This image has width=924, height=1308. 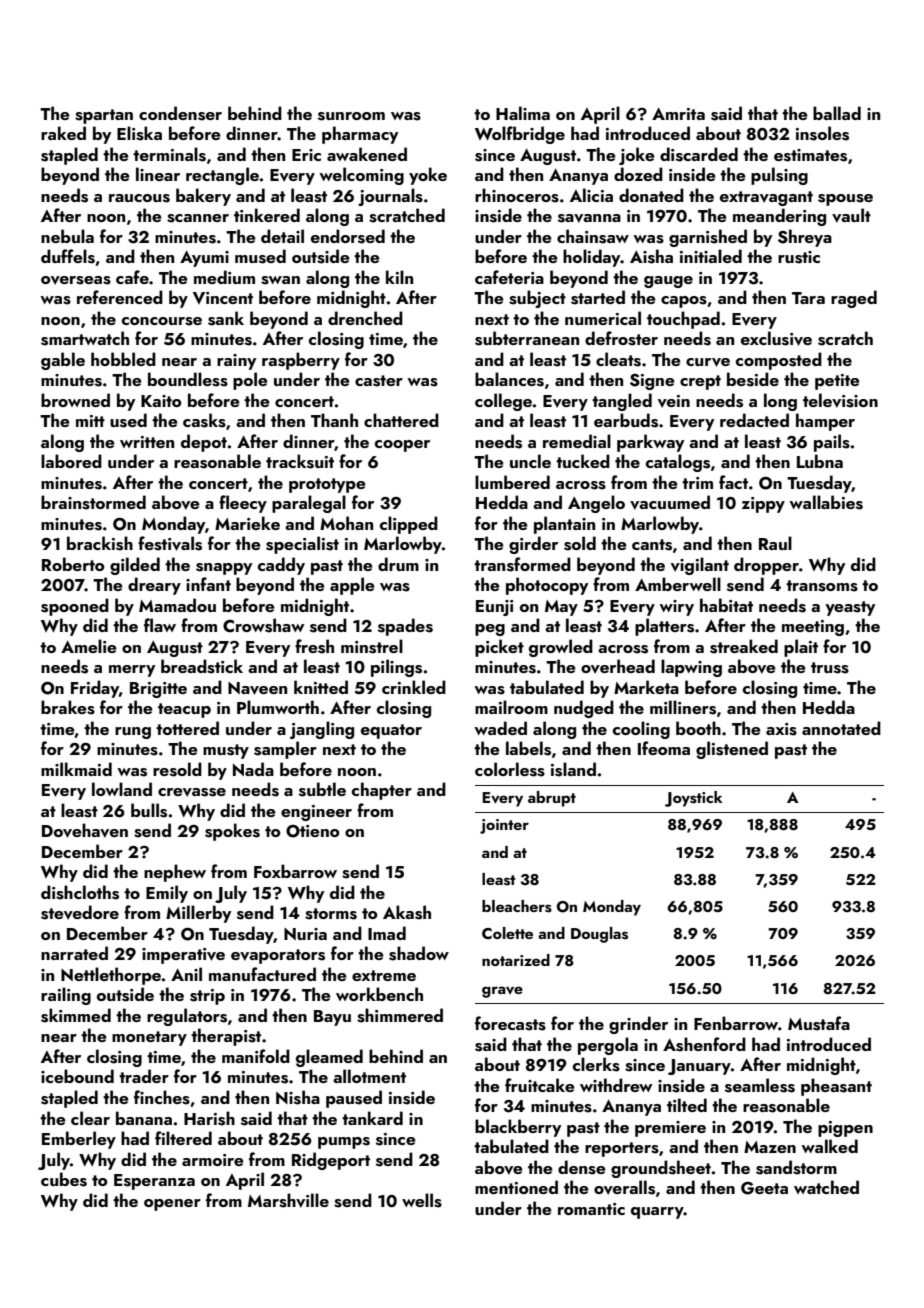 I want to click on opener, so click(x=172, y=1205).
